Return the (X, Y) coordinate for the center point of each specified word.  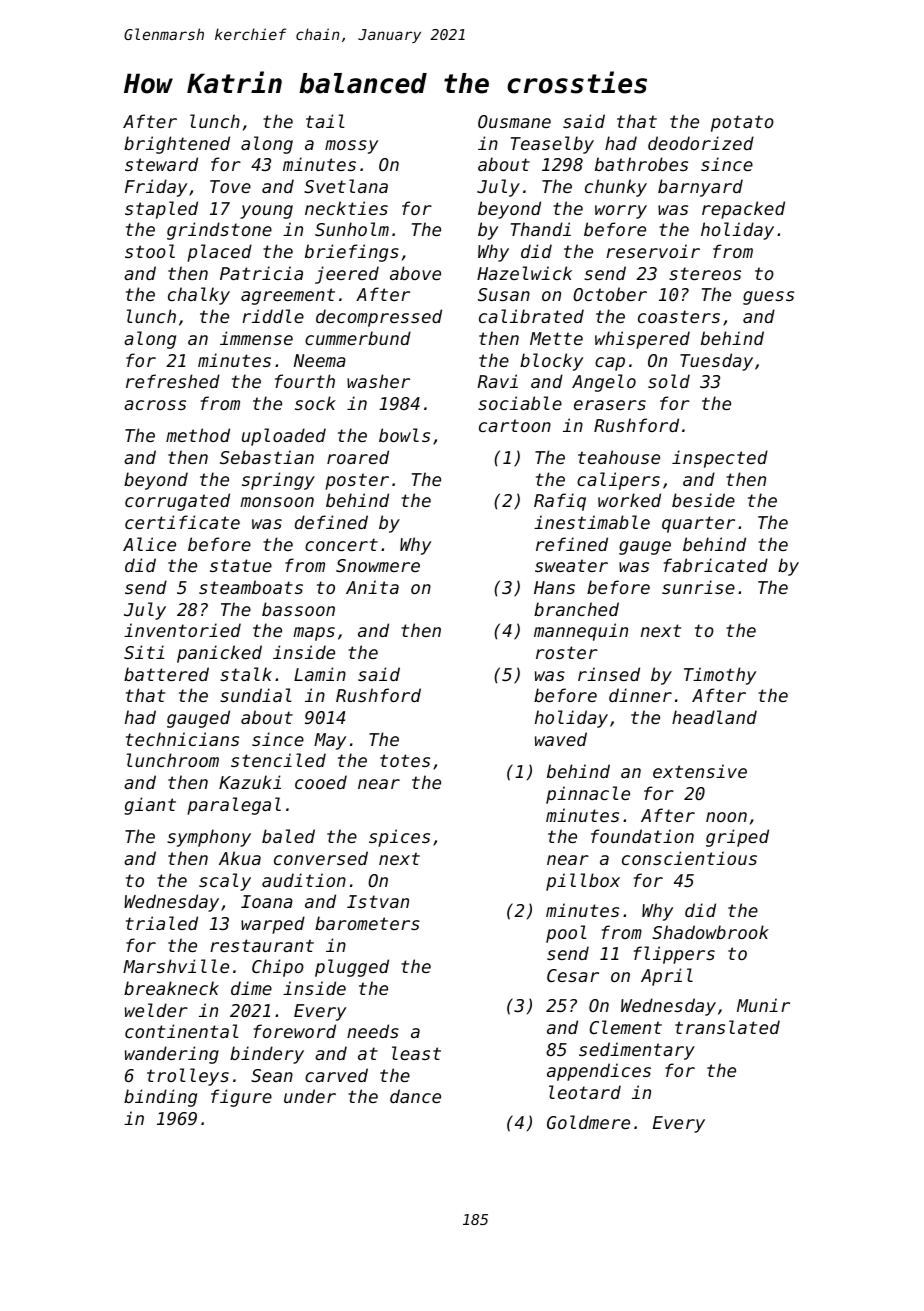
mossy (351, 147)
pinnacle (588, 795)
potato (742, 123)
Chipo (278, 968)
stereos (705, 273)
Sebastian (267, 457)
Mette (556, 338)
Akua (240, 858)
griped (737, 838)
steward (161, 164)
